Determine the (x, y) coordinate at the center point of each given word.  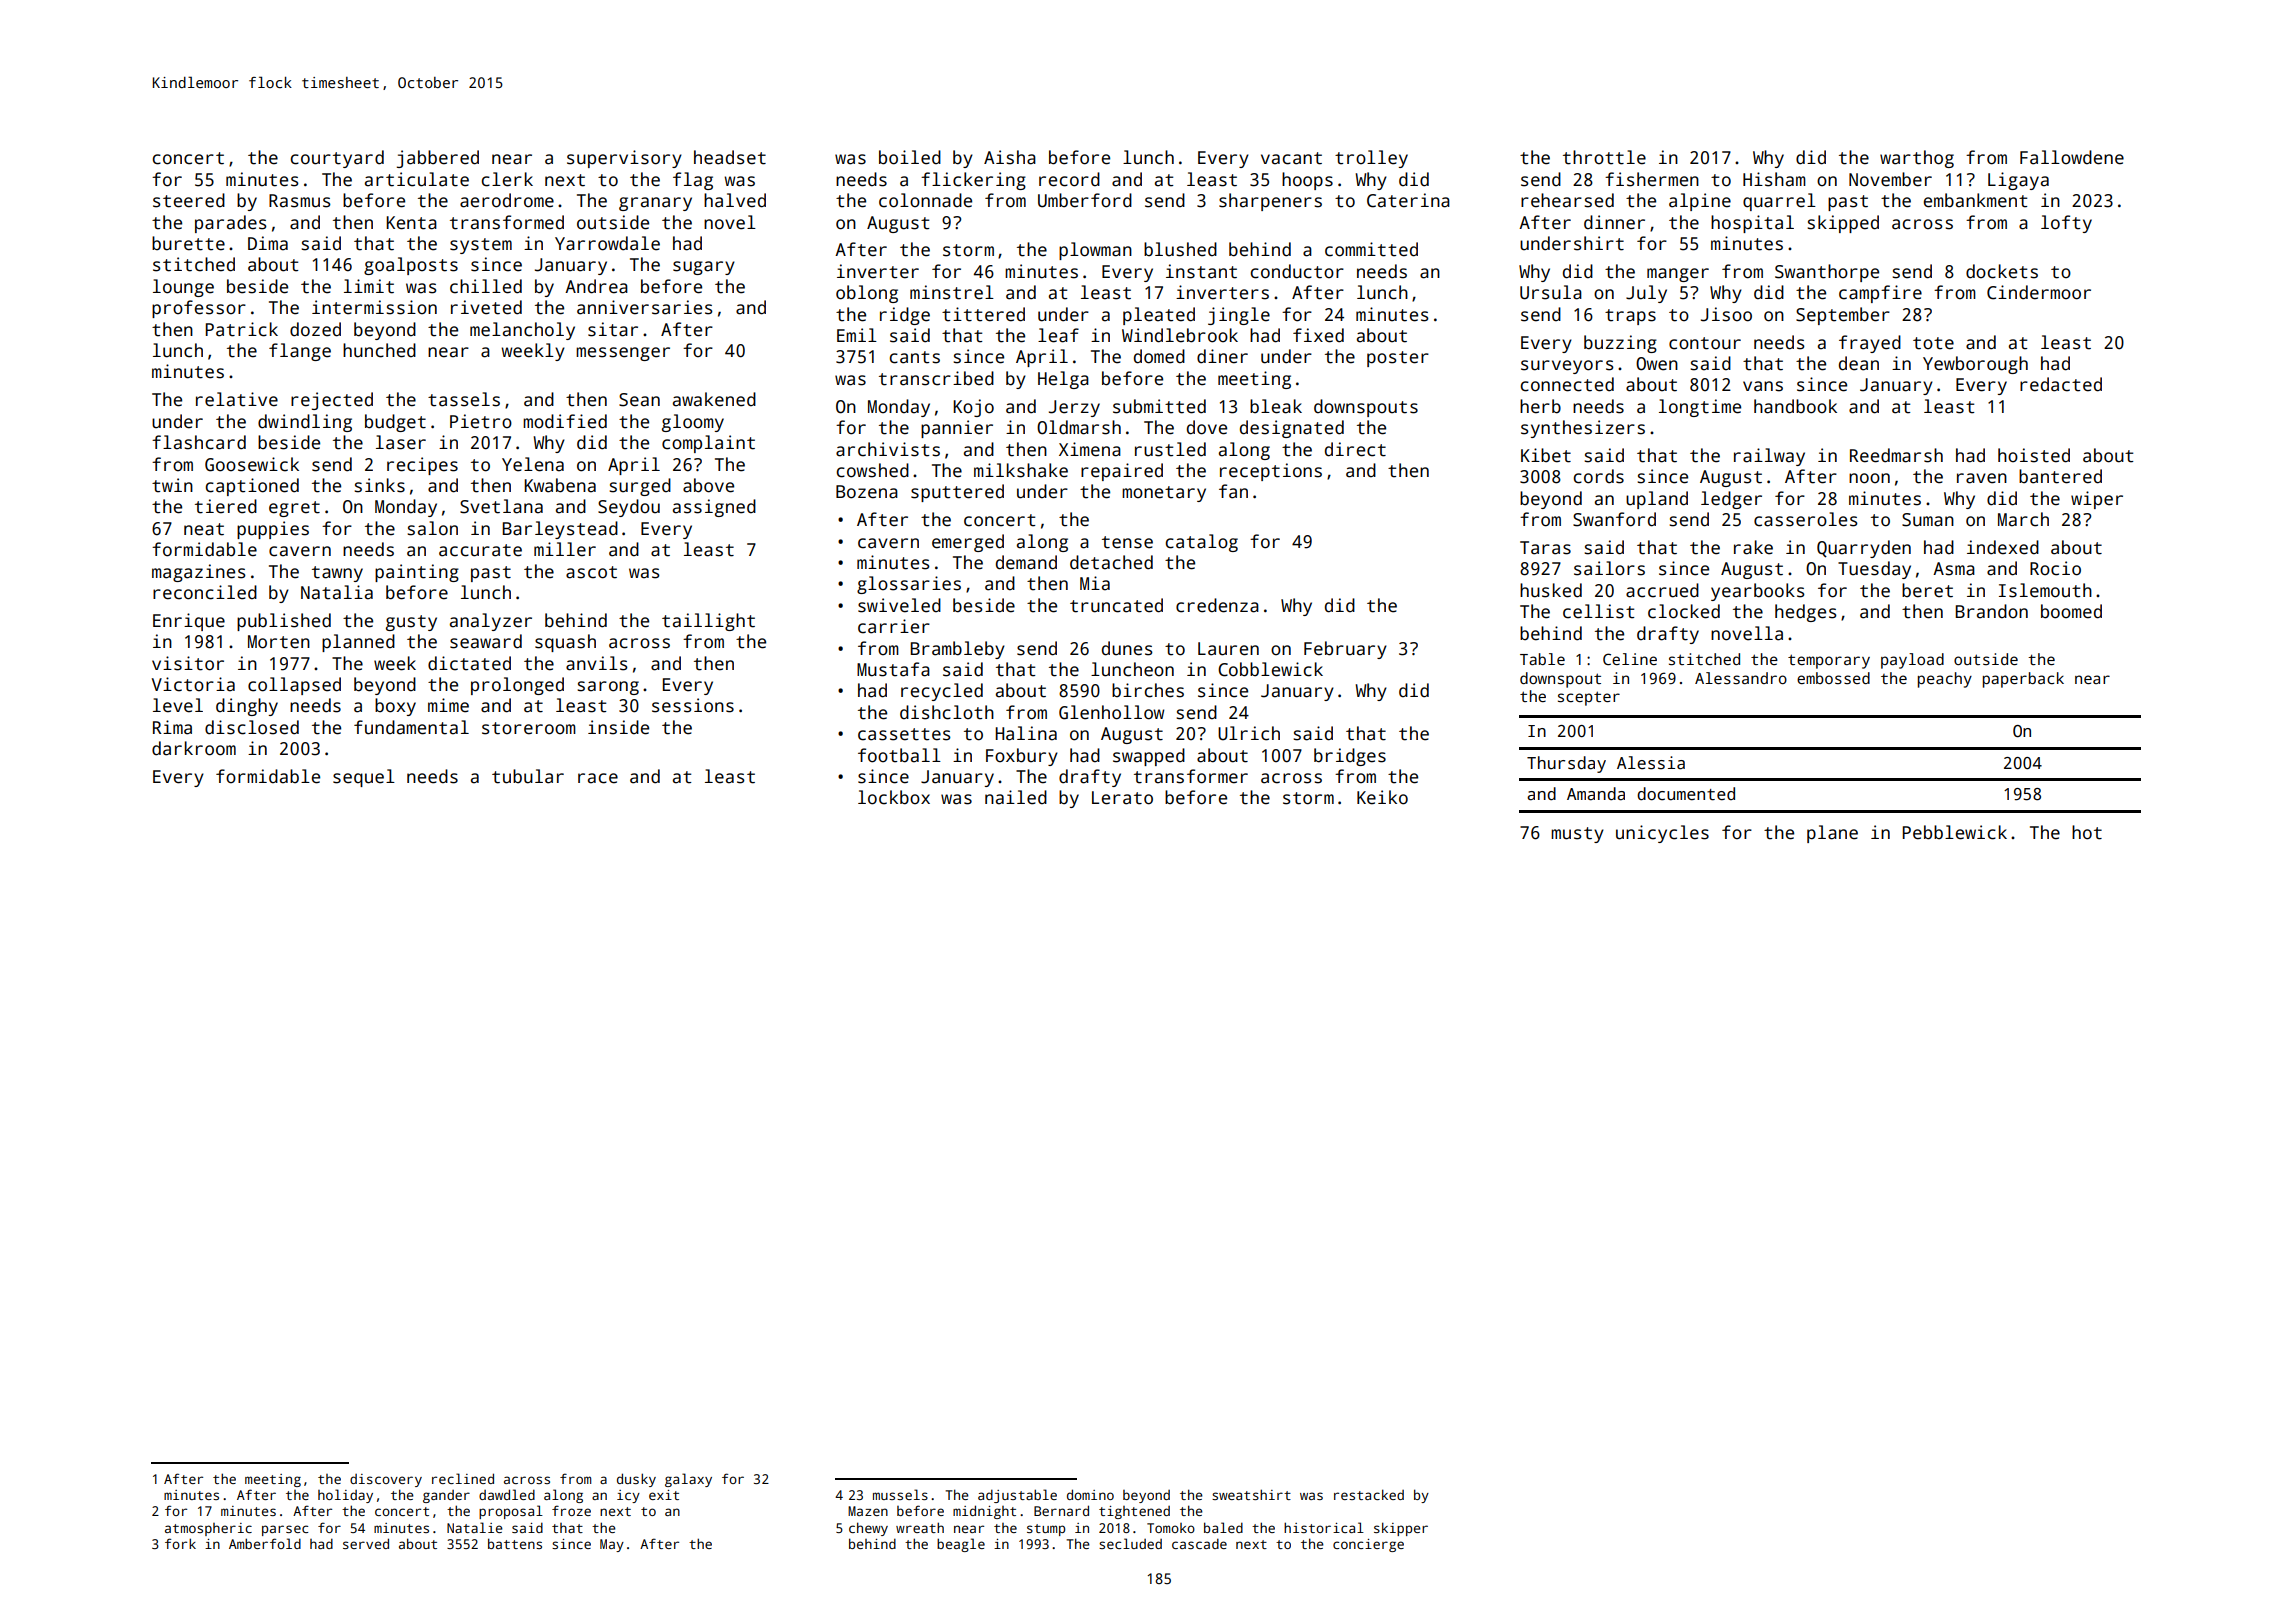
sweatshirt (1251, 1494)
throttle (1604, 157)
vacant (1291, 158)
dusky (636, 1480)
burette (188, 243)
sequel (364, 778)
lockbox (894, 797)
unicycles (1662, 834)
